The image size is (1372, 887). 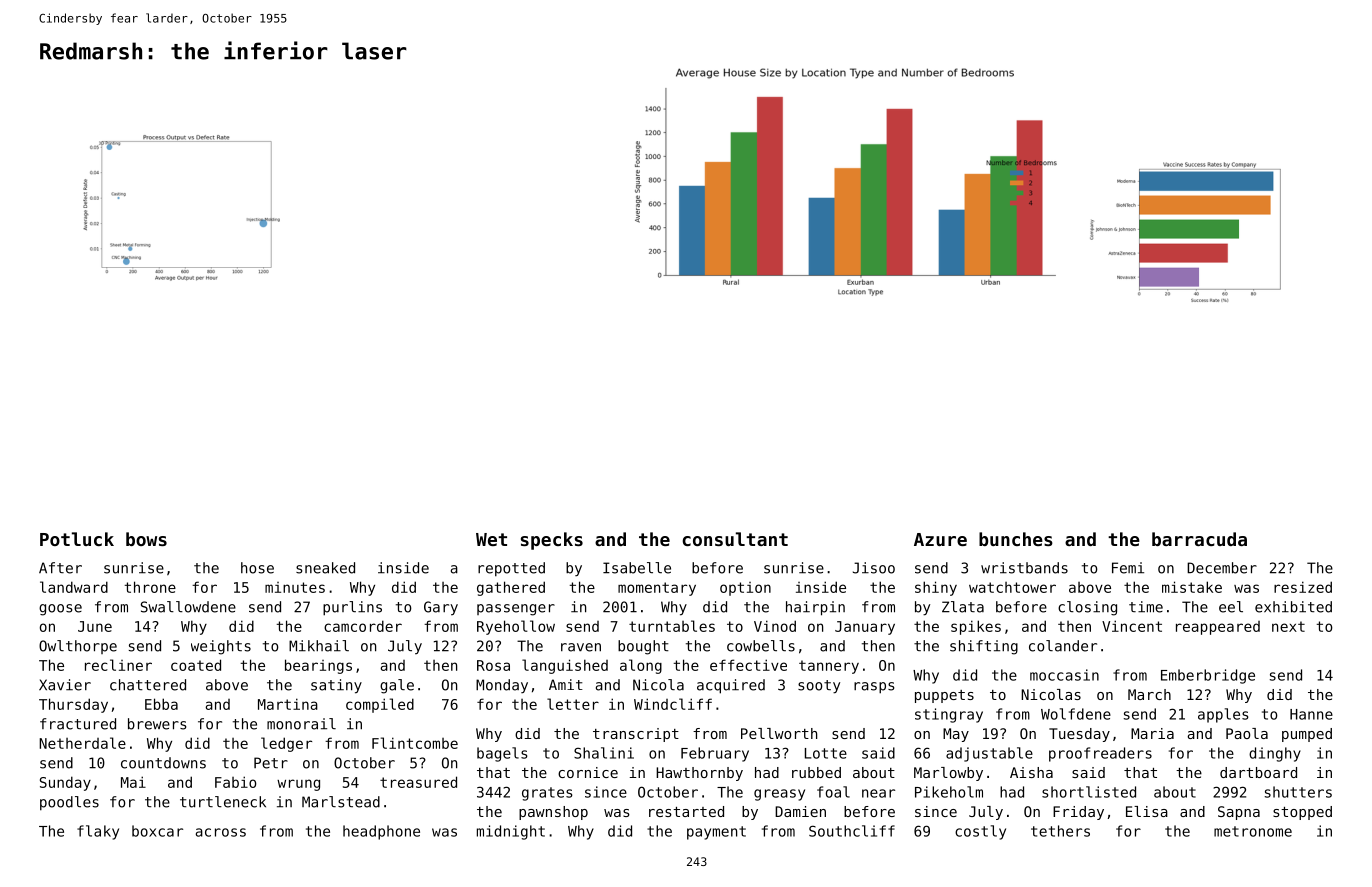 I want to click on bought, so click(x=643, y=647).
